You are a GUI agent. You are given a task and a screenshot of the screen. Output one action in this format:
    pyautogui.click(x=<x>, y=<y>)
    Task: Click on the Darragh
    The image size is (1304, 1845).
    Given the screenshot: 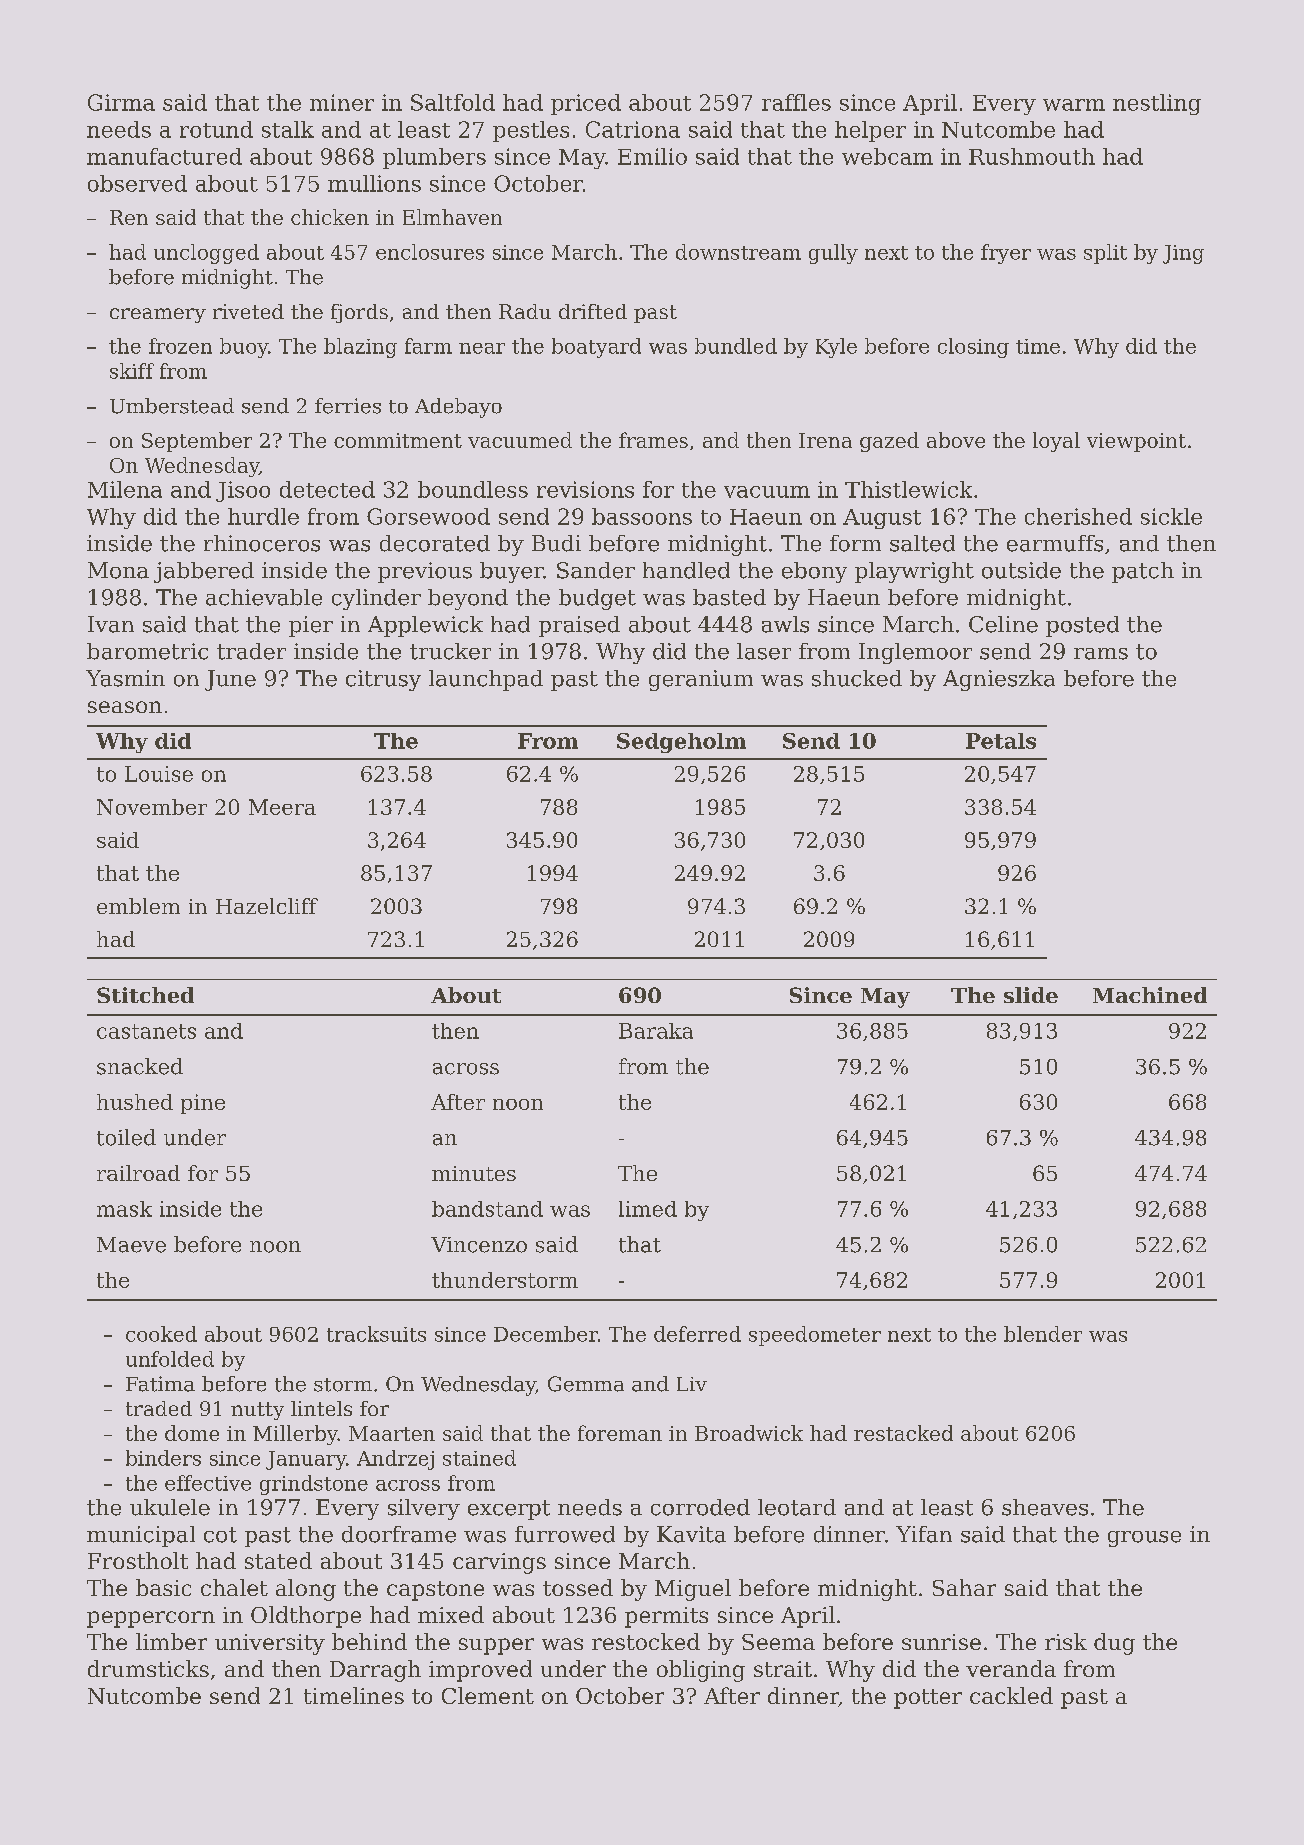 What is the action you would take?
    pyautogui.click(x=375, y=1671)
